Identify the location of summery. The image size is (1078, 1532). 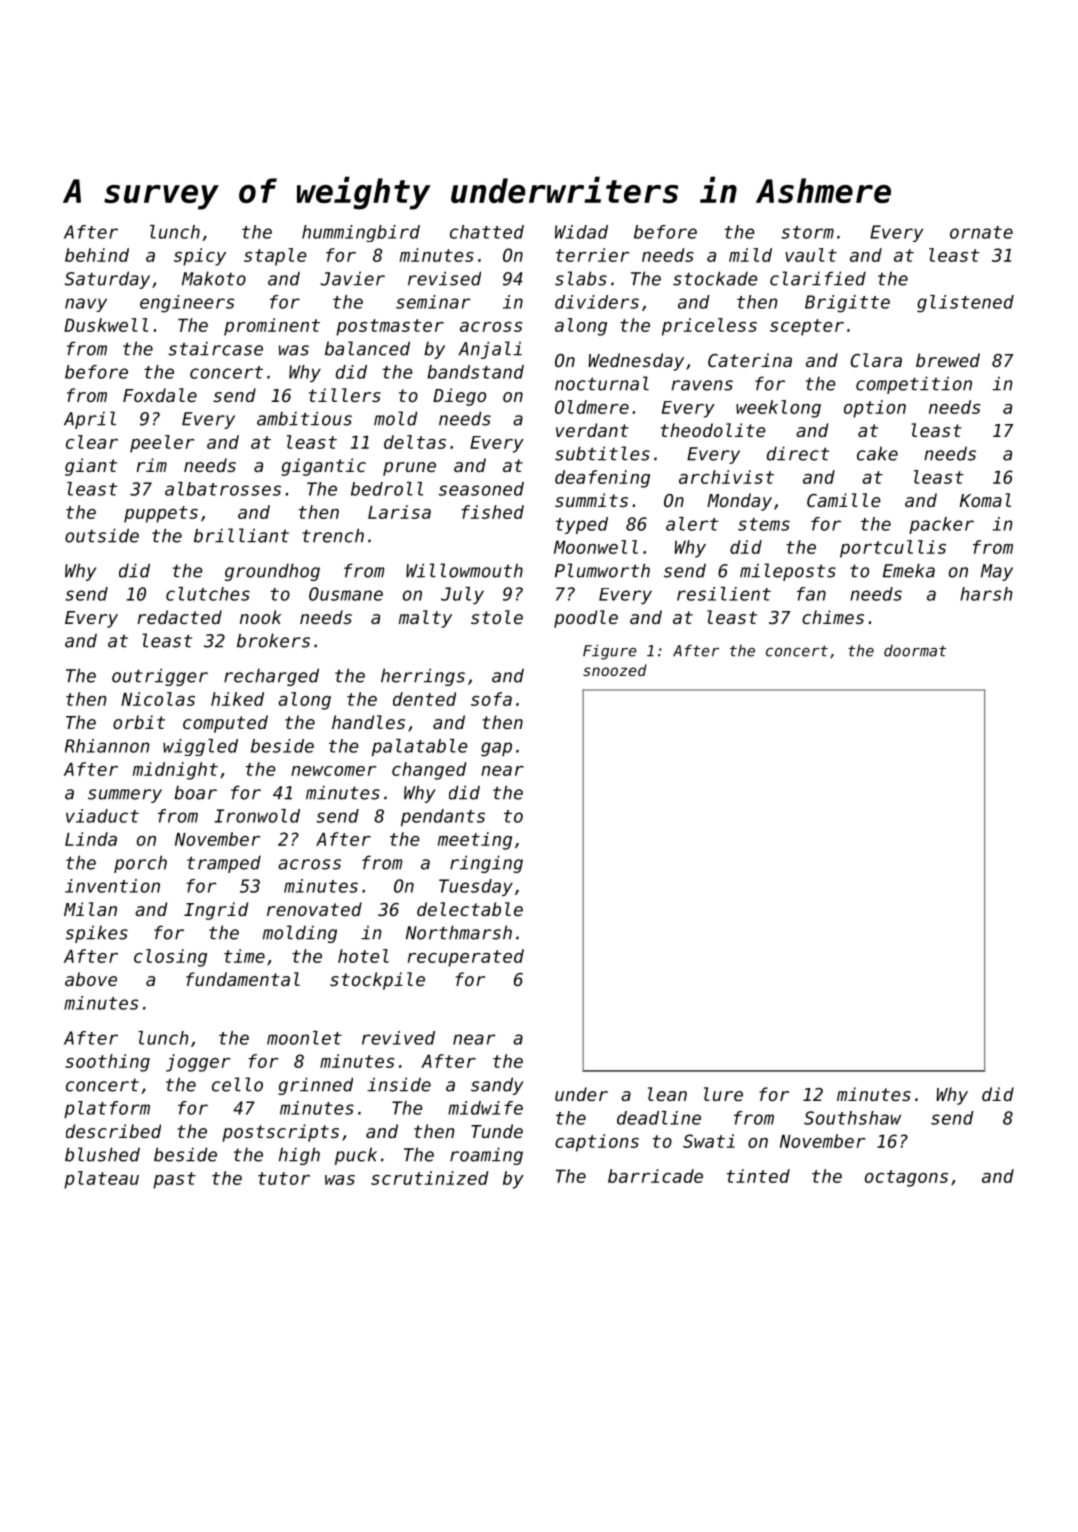
(125, 796).
